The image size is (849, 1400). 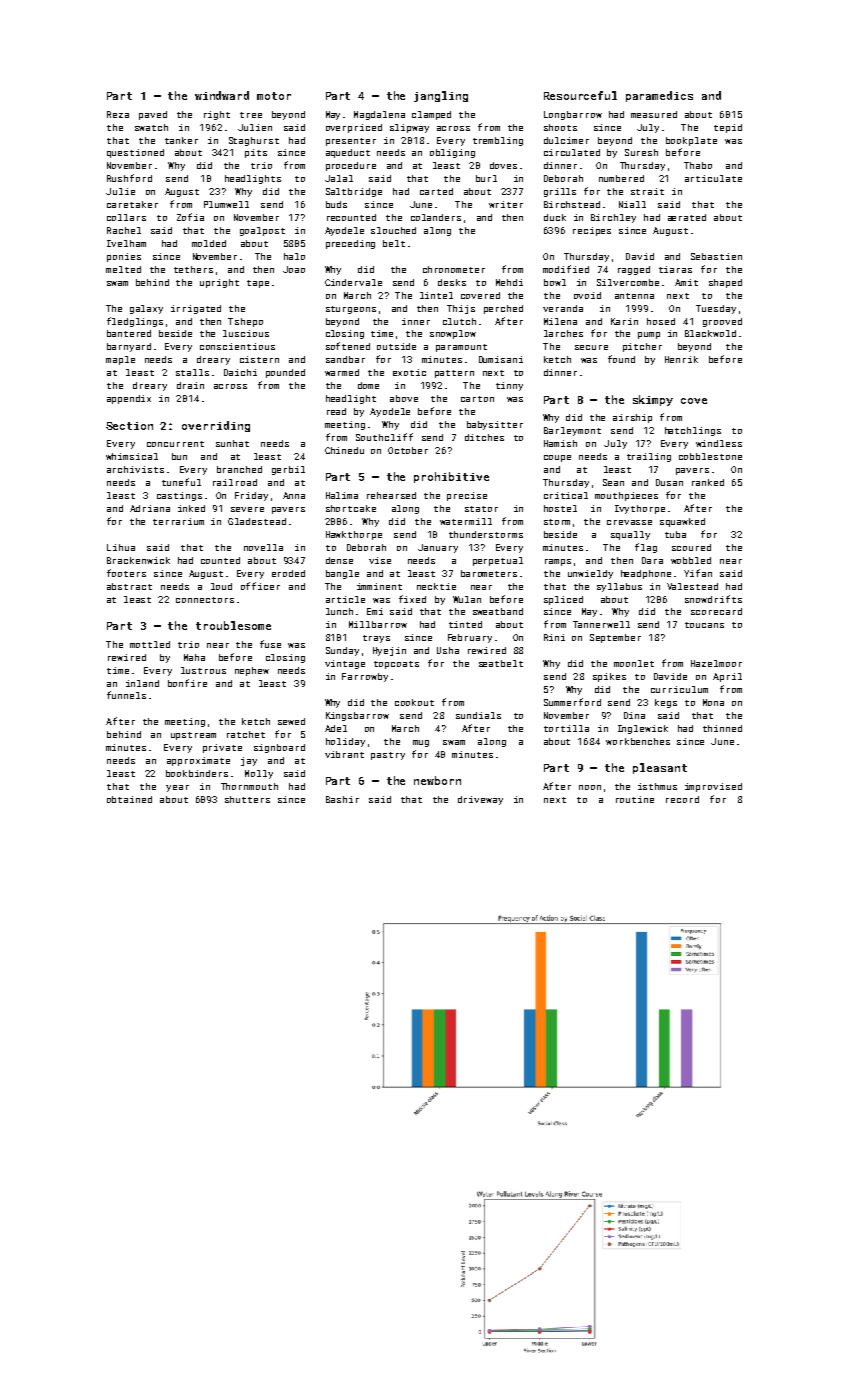 What do you see at coordinates (436, 586) in the document?
I see `necktie` at bounding box center [436, 586].
